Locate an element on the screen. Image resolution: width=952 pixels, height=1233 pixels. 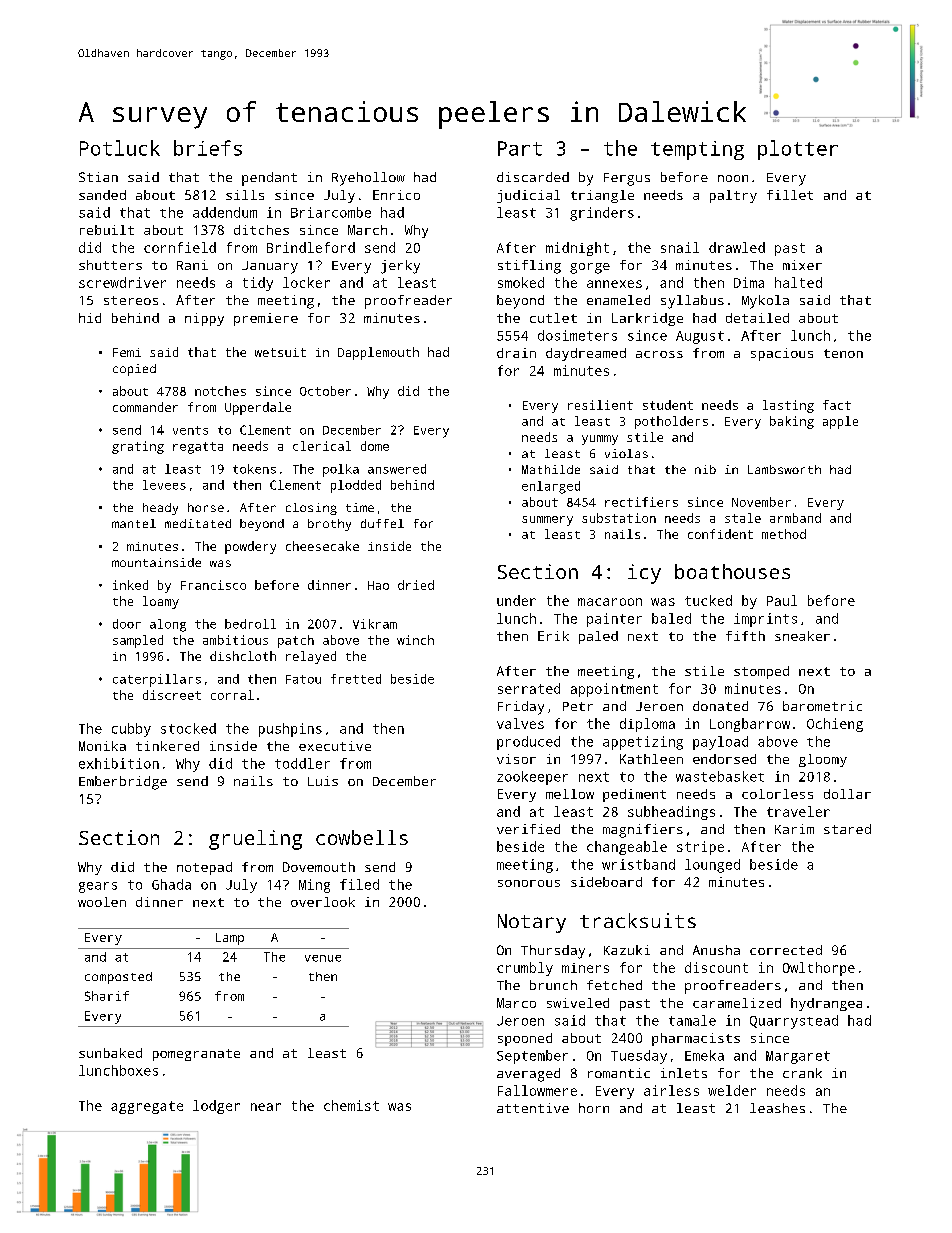
halted is located at coordinates (798, 282).
